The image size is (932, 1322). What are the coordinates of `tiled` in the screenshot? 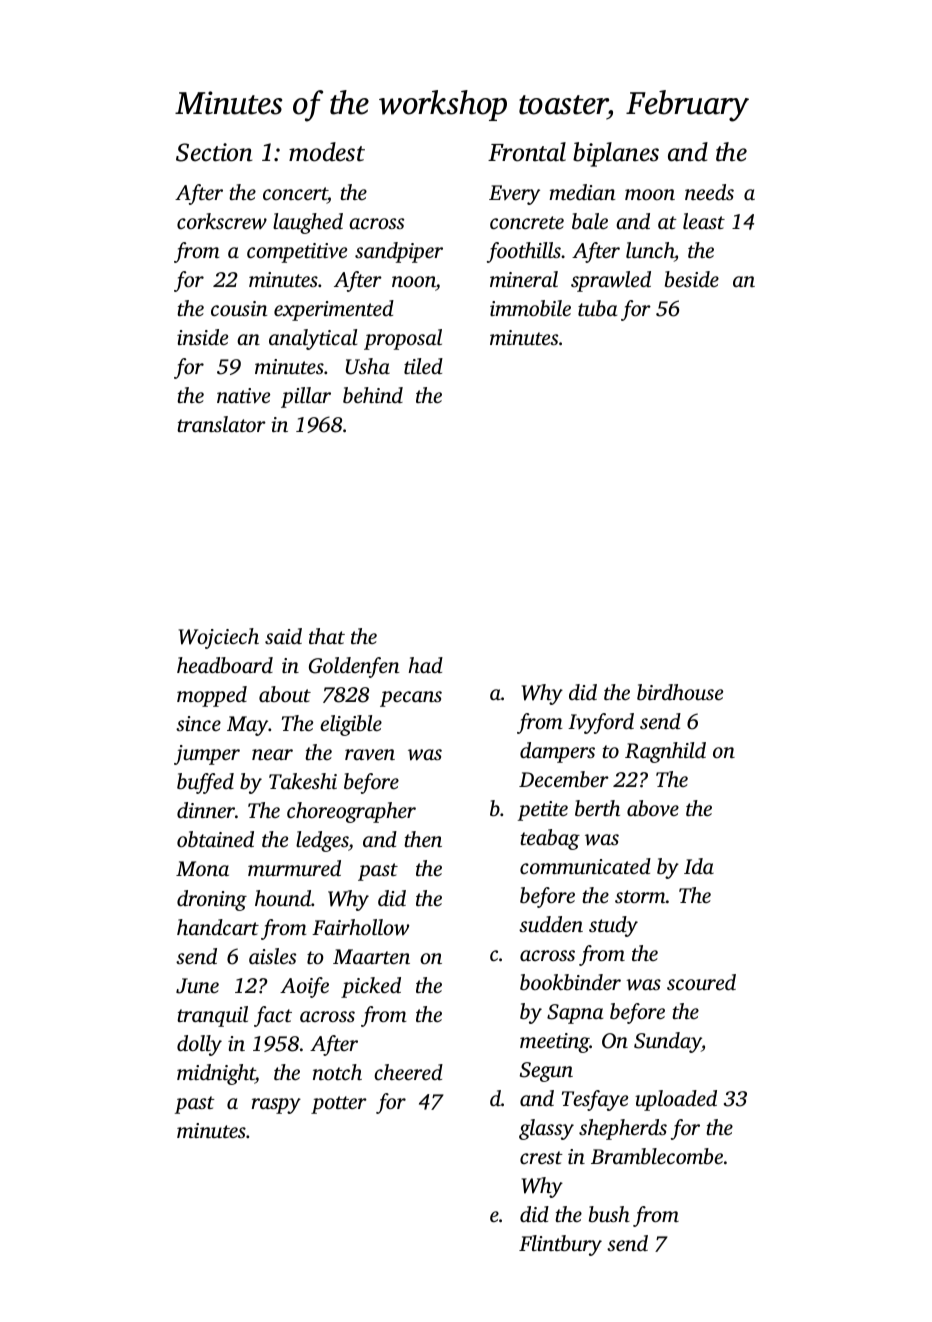 It's located at (423, 366).
